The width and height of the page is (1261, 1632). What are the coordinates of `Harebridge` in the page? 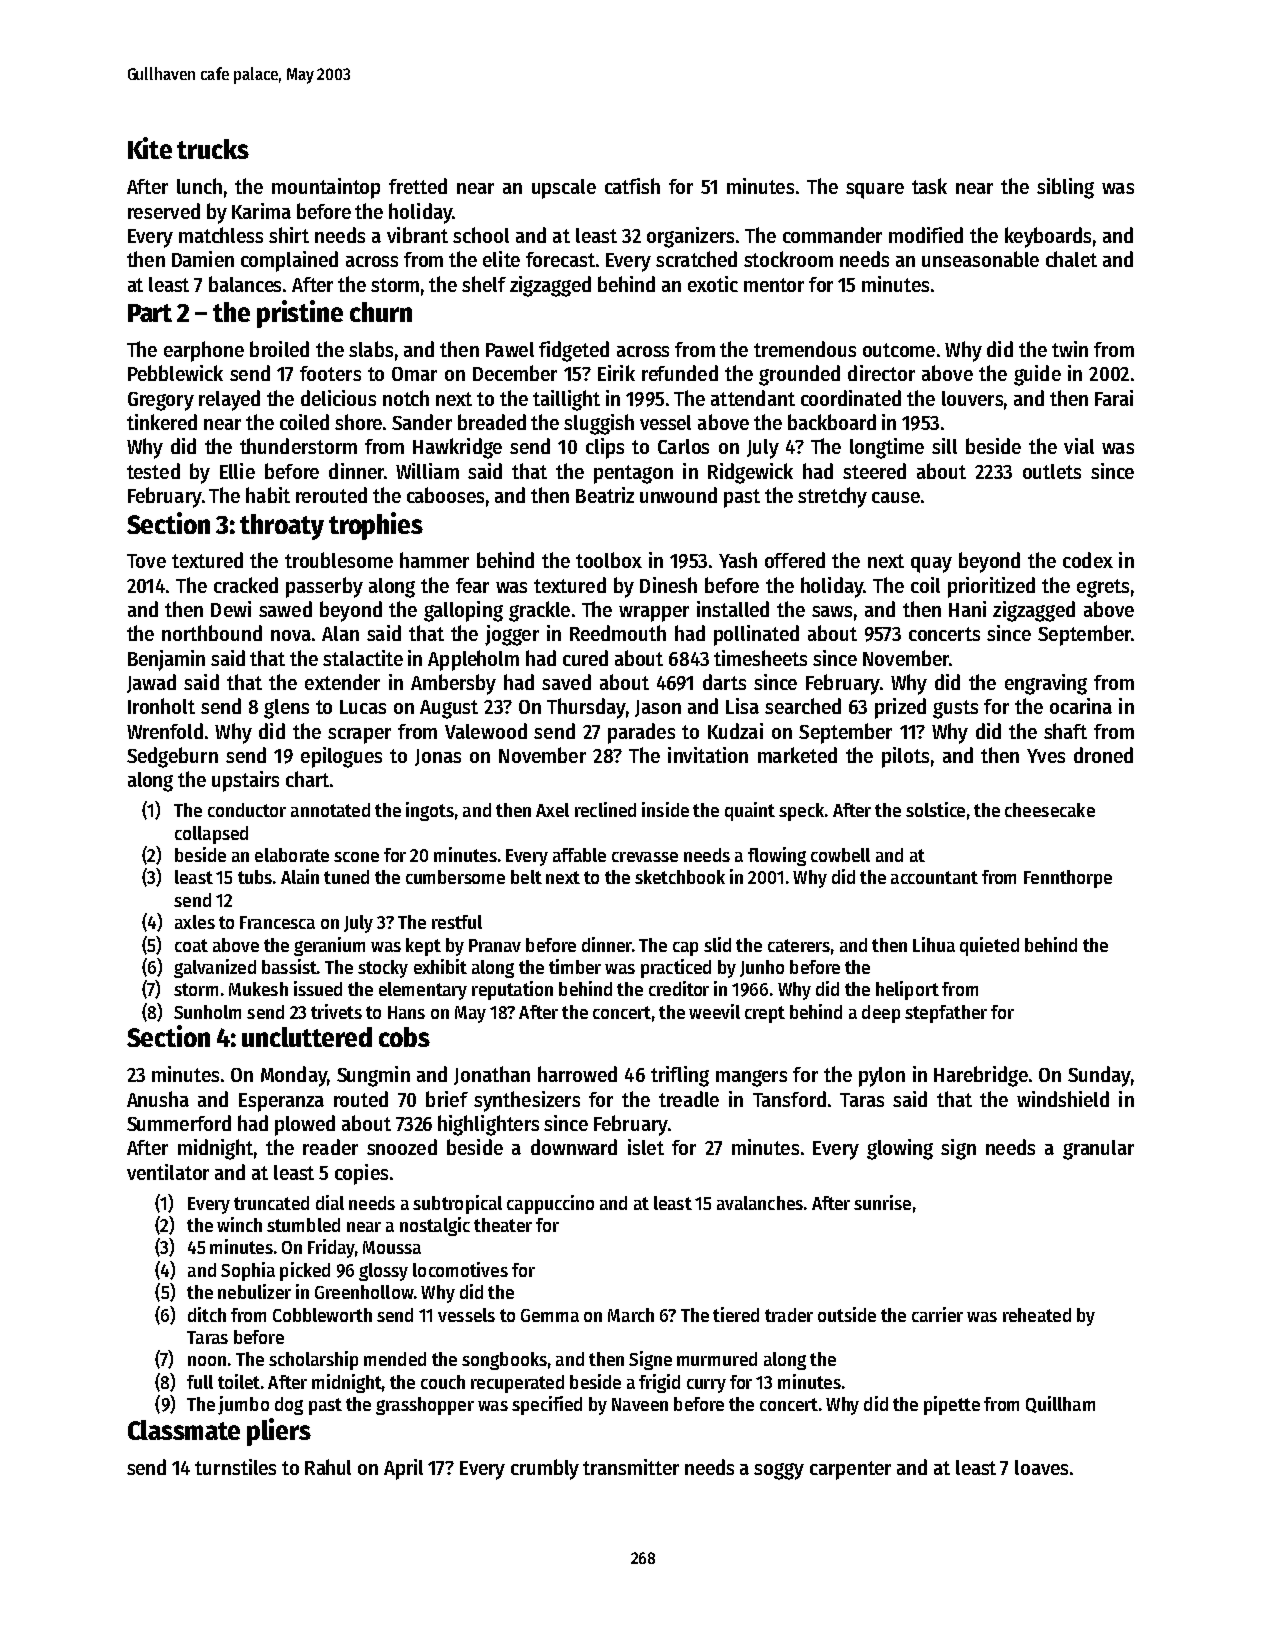 It's located at (981, 1076).
